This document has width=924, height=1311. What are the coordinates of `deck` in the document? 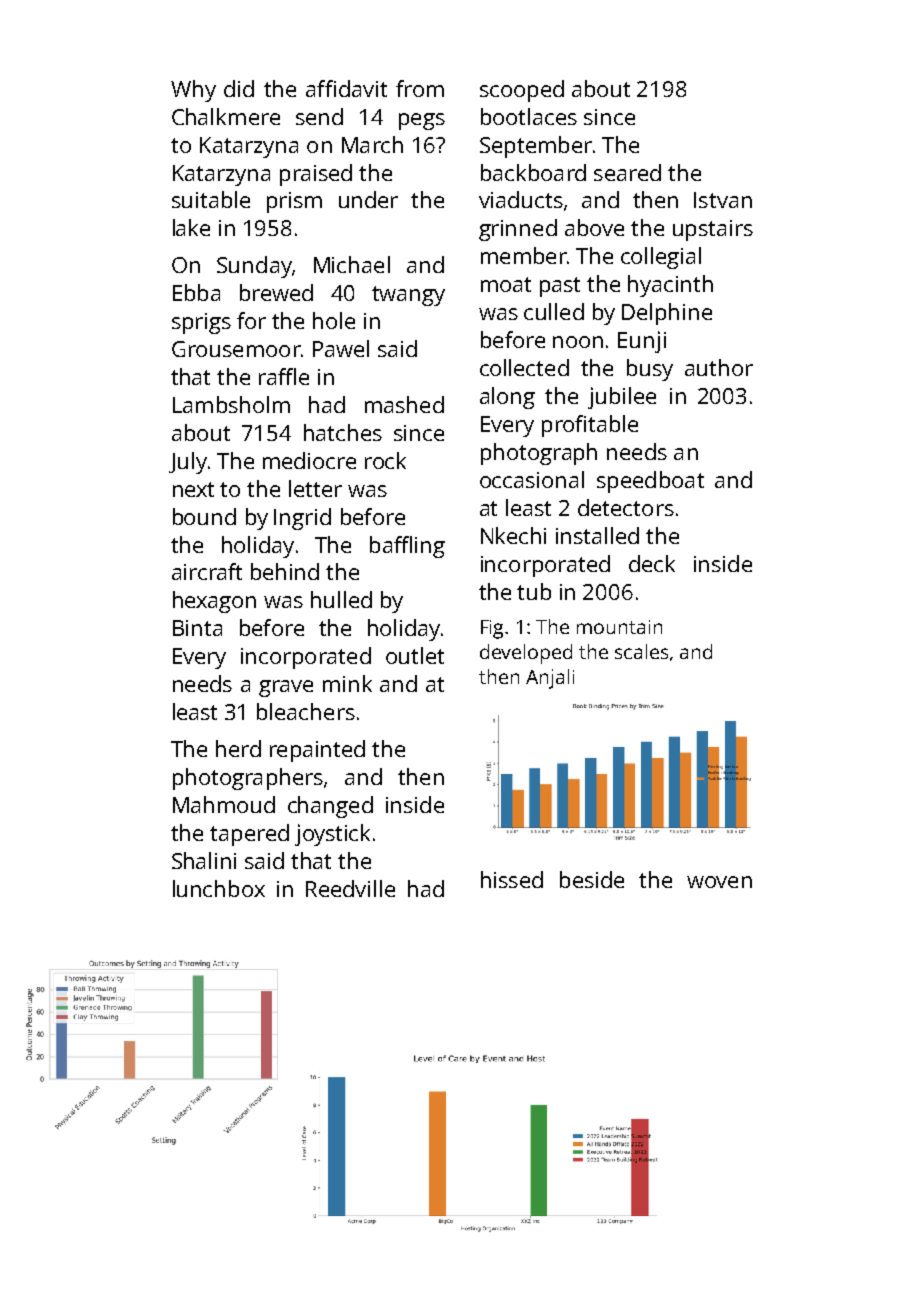 It's located at (652, 563).
